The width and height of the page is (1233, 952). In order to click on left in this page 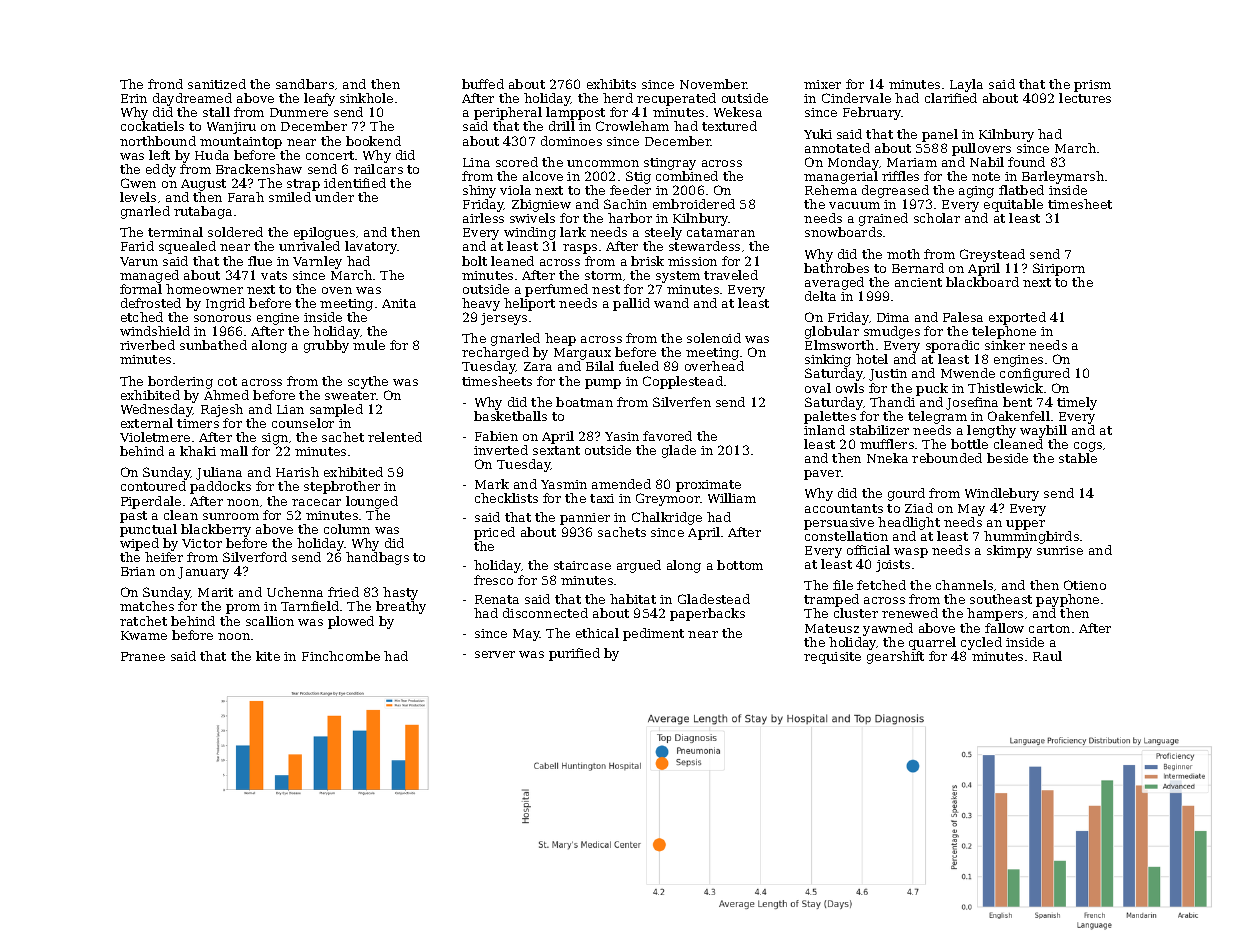, I will do `click(159, 155)`.
